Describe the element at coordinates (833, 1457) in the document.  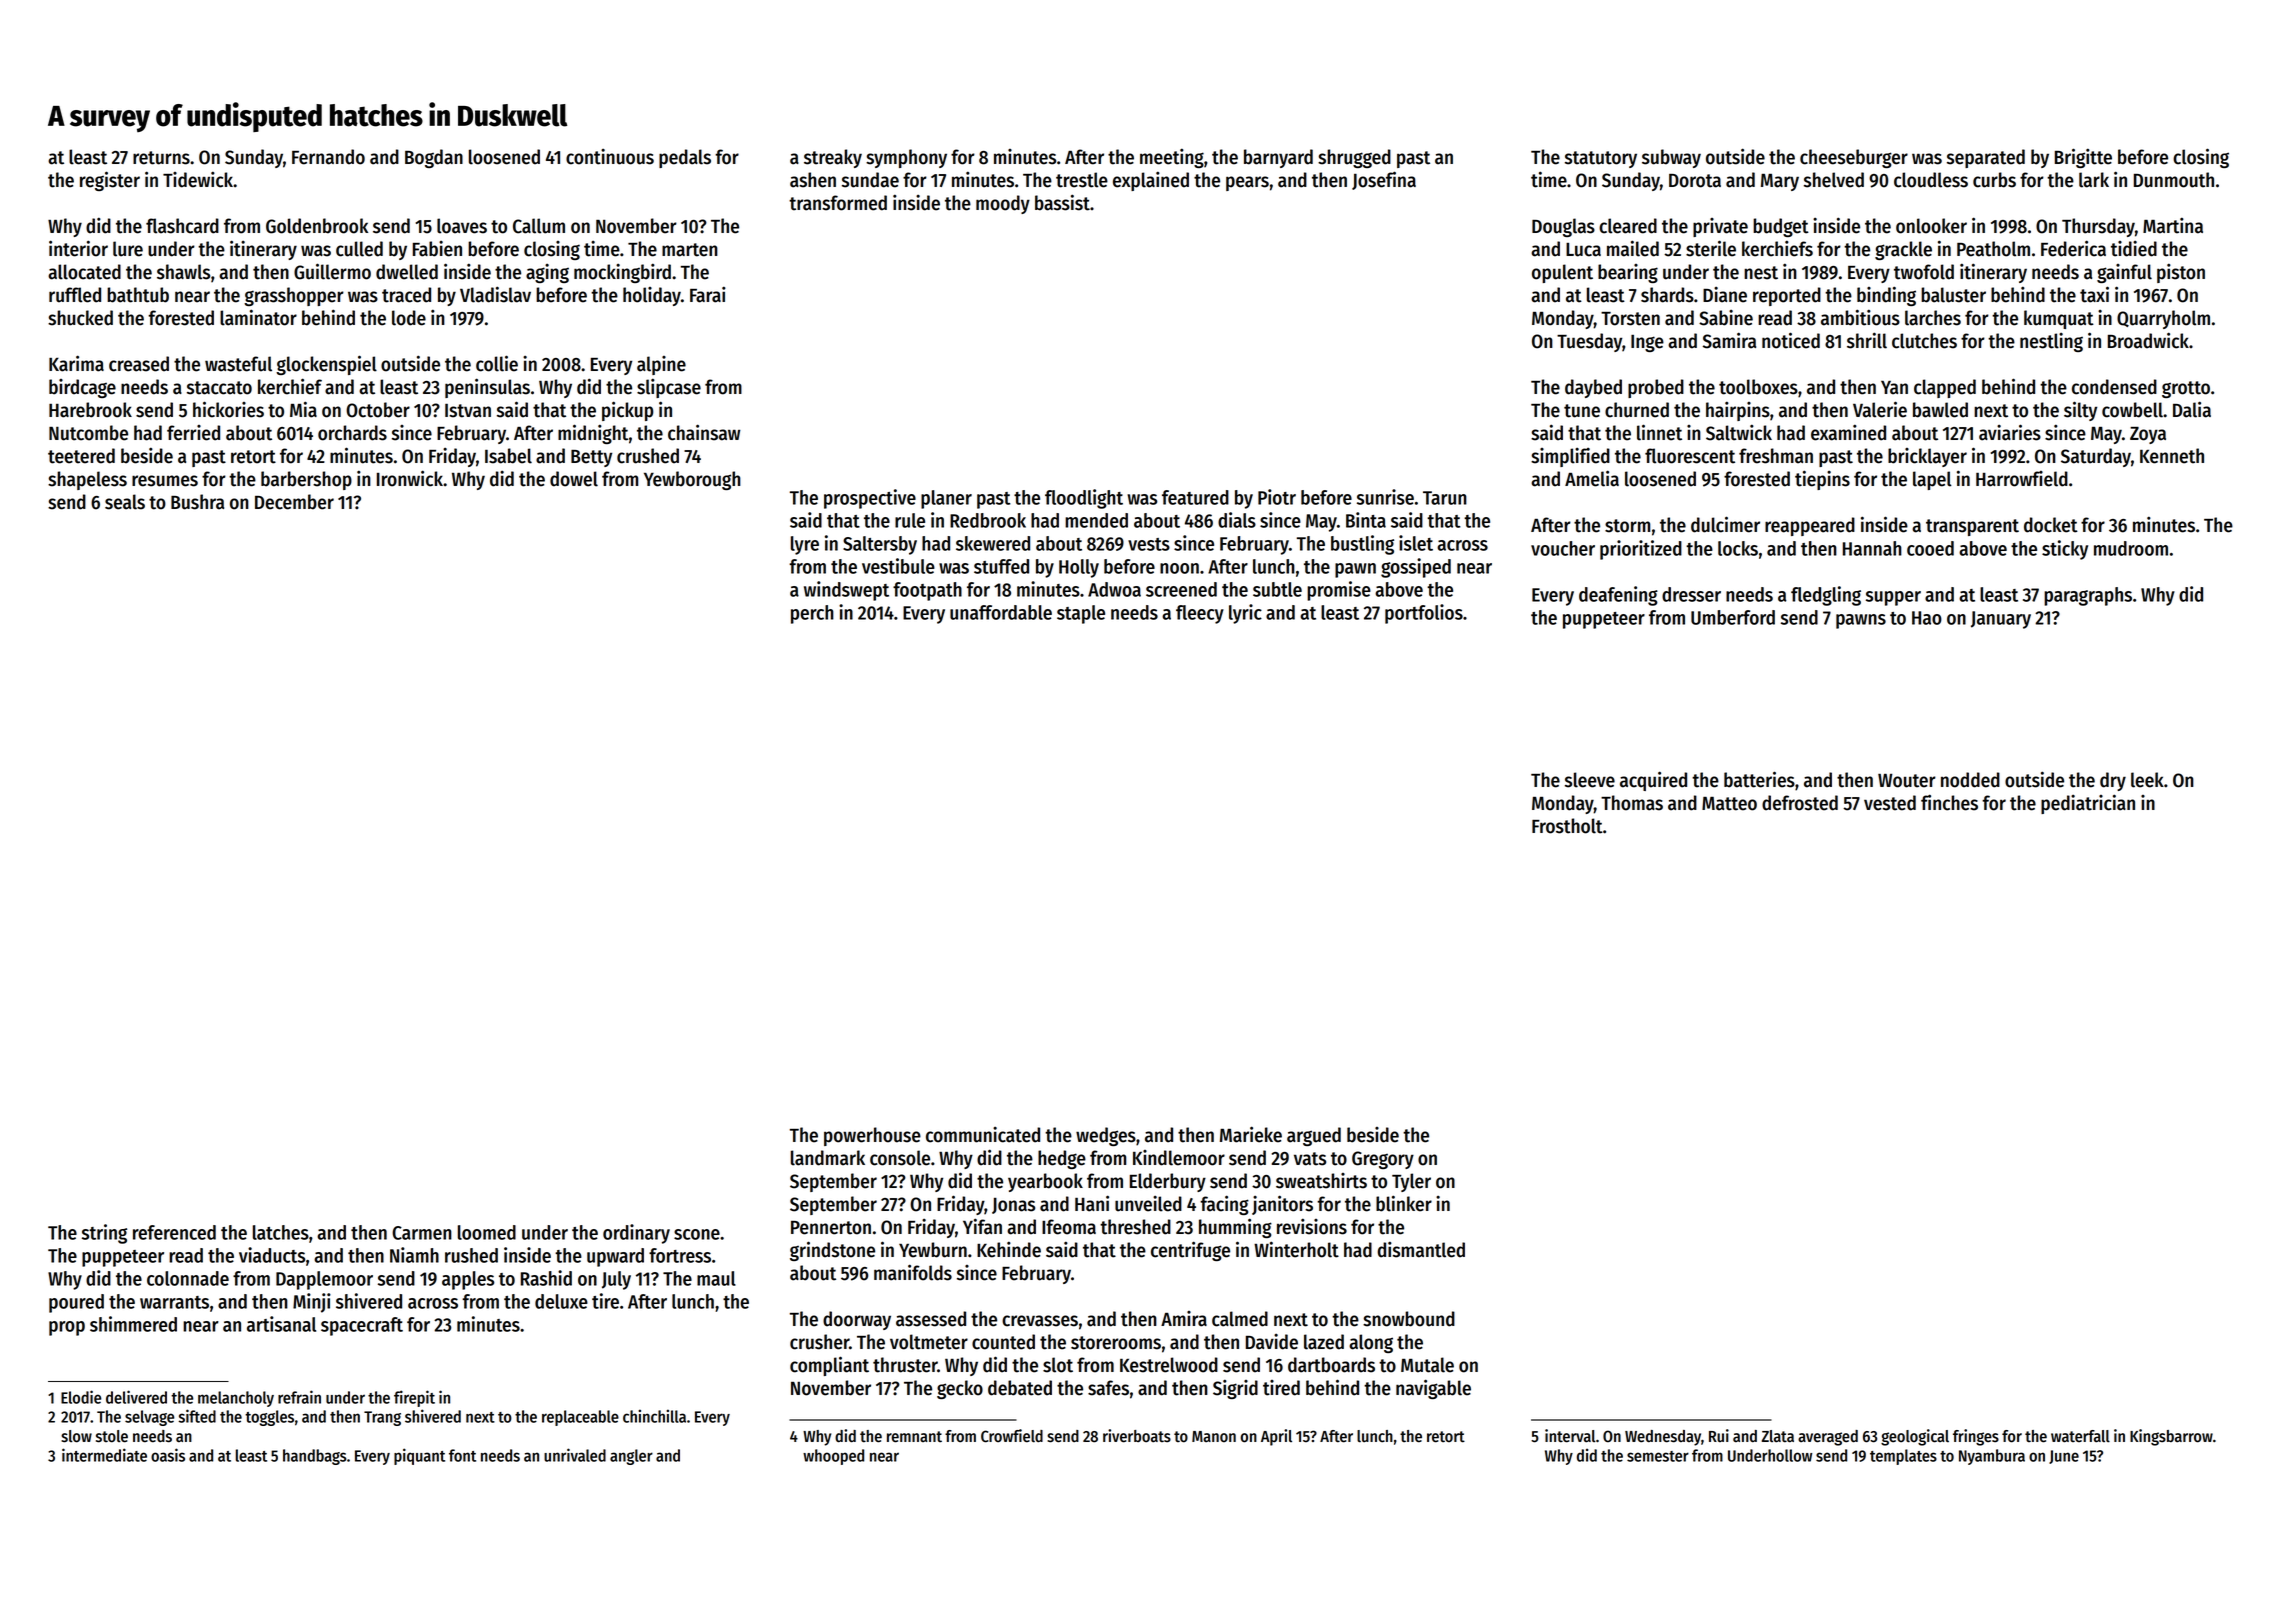
I see `whooped` at that location.
